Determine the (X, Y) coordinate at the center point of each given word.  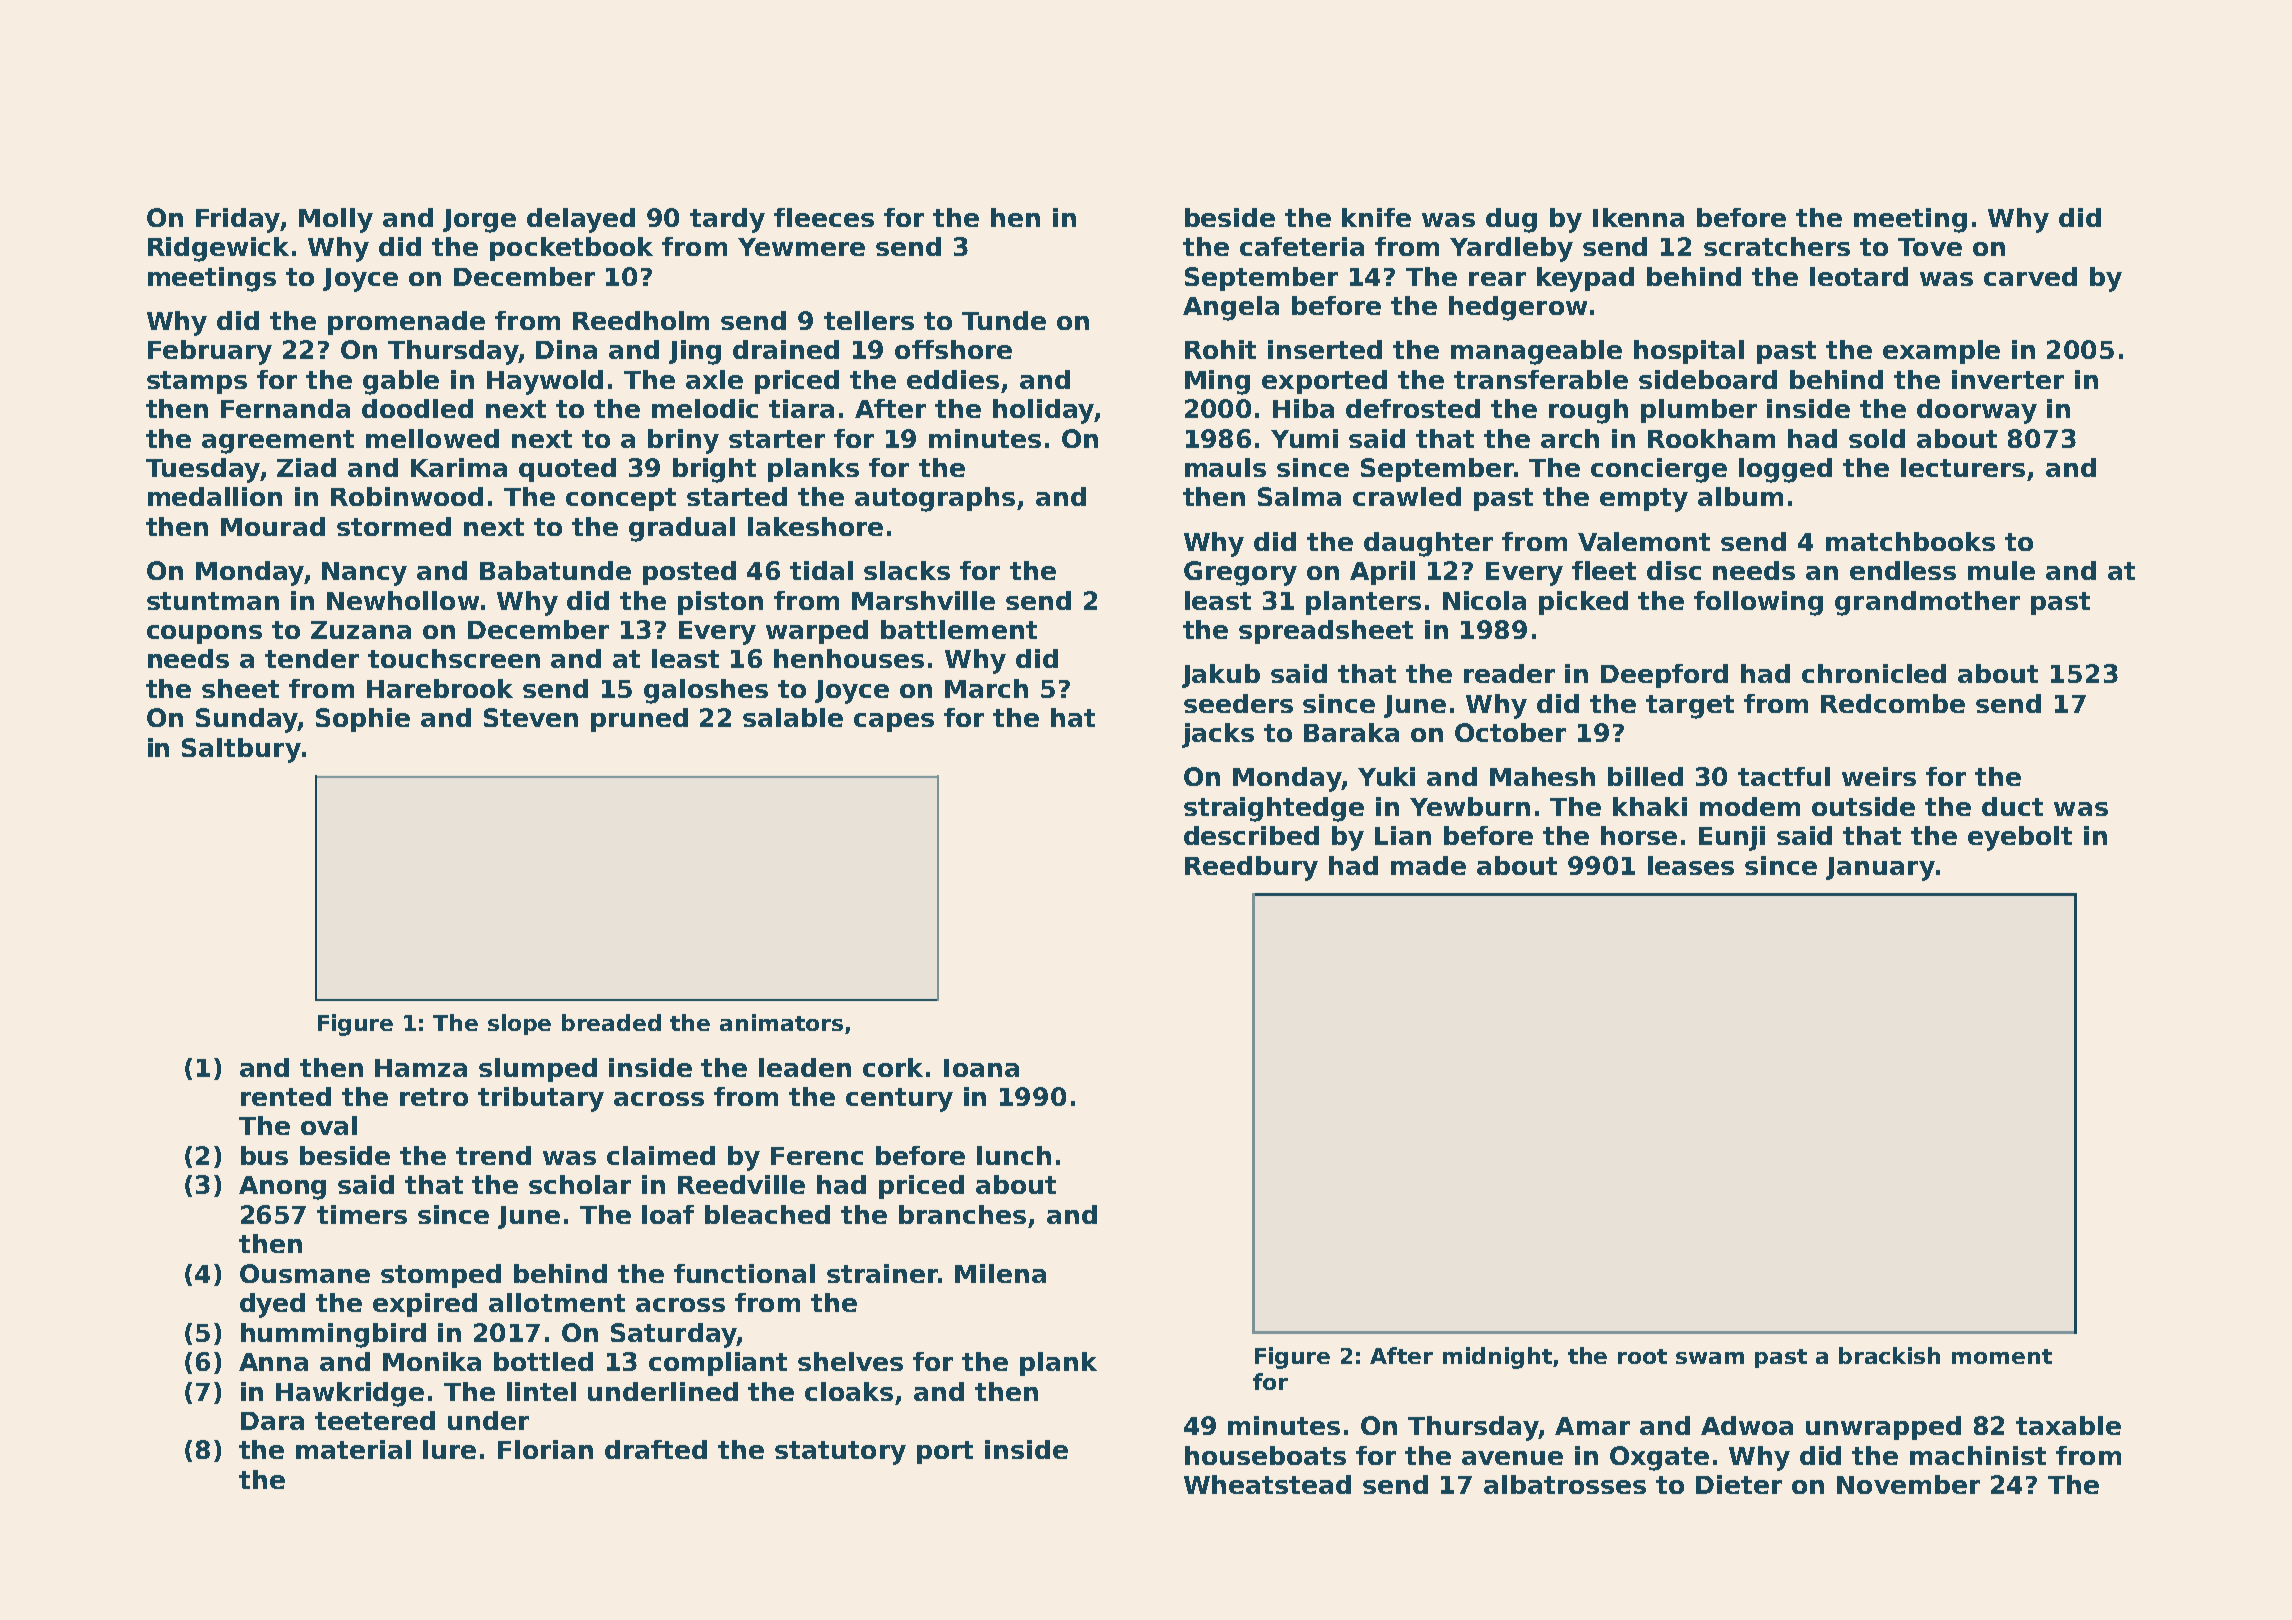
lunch (1014, 1155)
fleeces (824, 217)
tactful (1784, 776)
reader (1509, 673)
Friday (238, 220)
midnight (1497, 1358)
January (1880, 869)
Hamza (421, 1068)
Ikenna (1638, 217)
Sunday (247, 720)
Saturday (674, 1335)
